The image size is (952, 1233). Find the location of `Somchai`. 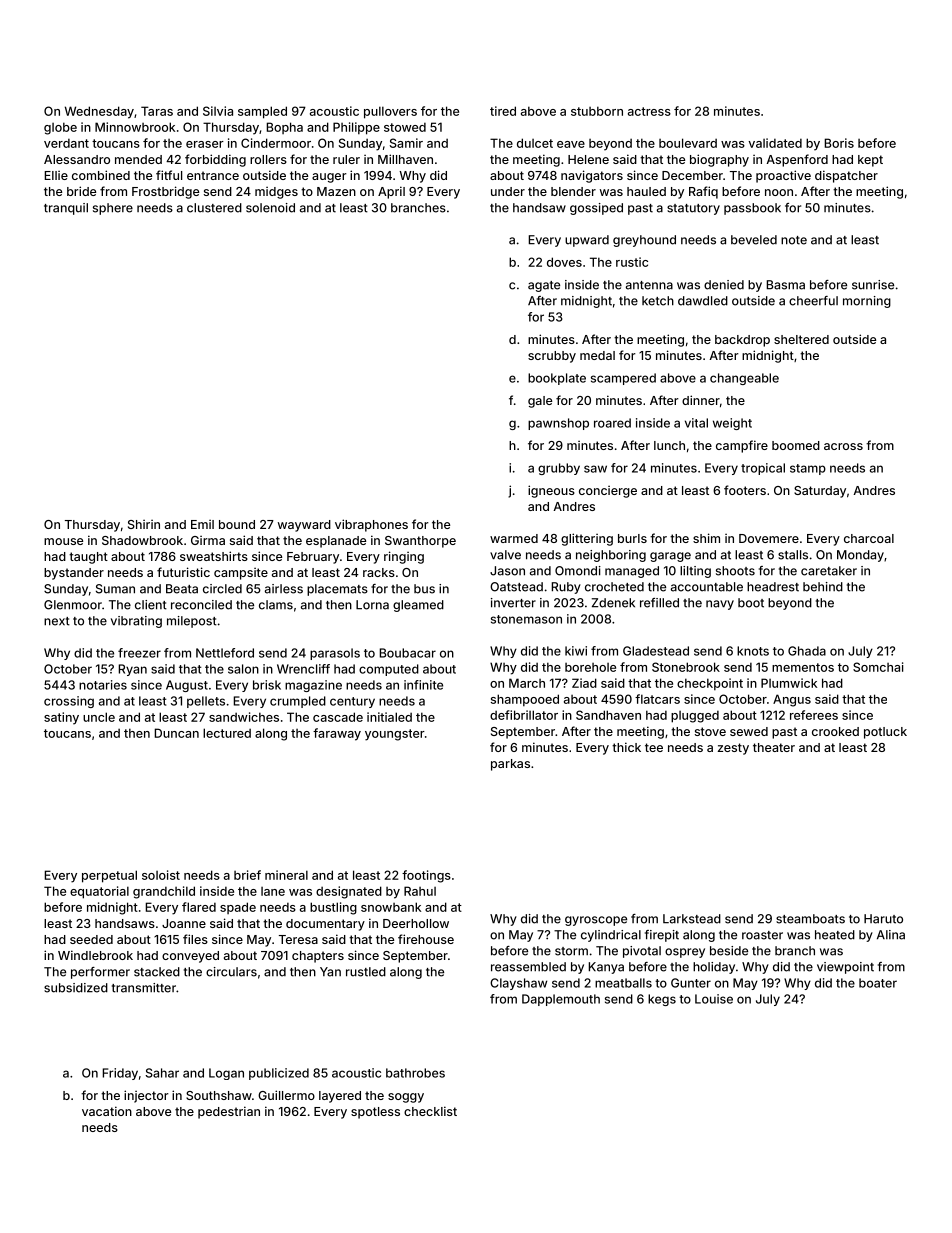

Somchai is located at coordinates (878, 667).
